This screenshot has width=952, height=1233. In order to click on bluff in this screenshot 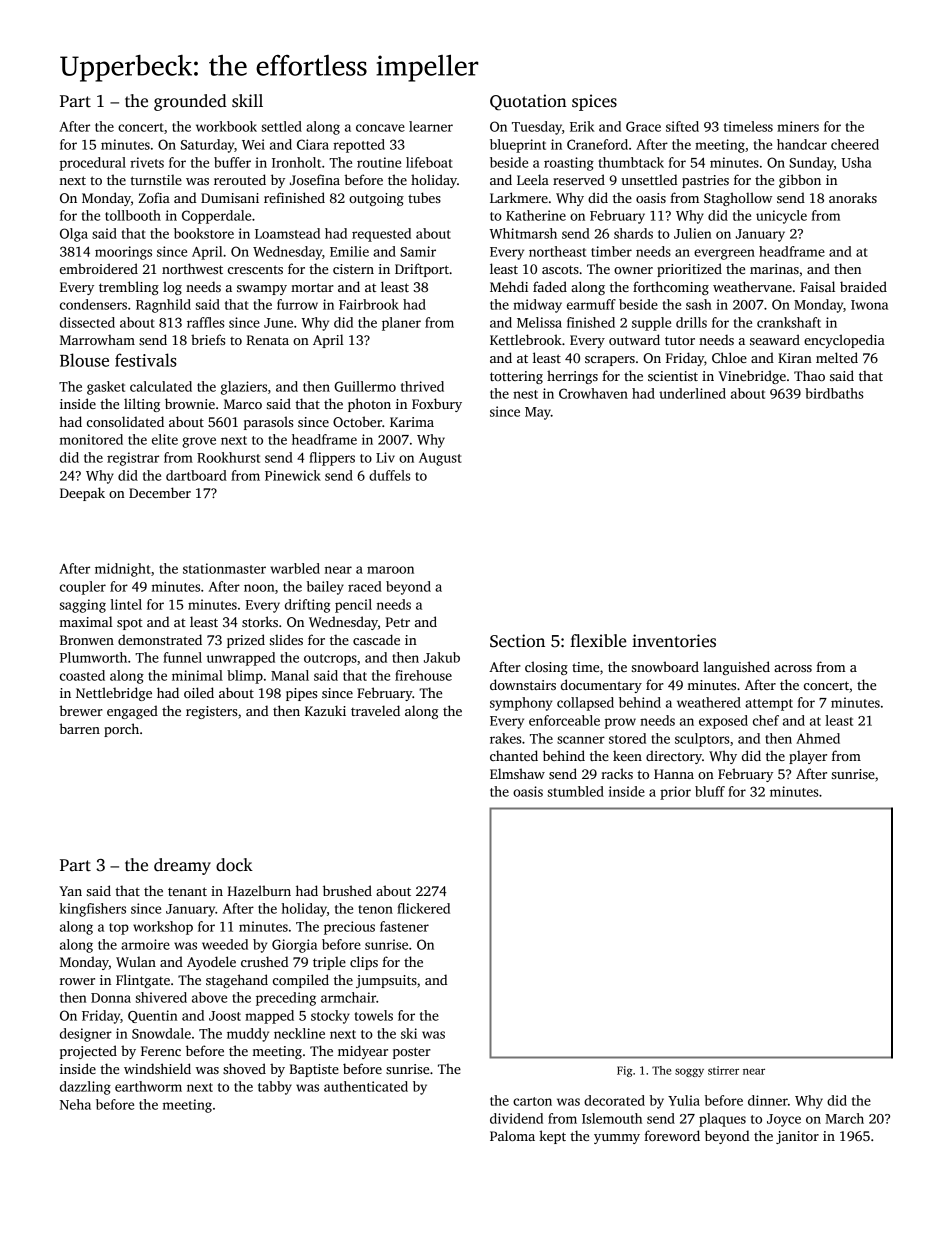, I will do `click(710, 791)`.
